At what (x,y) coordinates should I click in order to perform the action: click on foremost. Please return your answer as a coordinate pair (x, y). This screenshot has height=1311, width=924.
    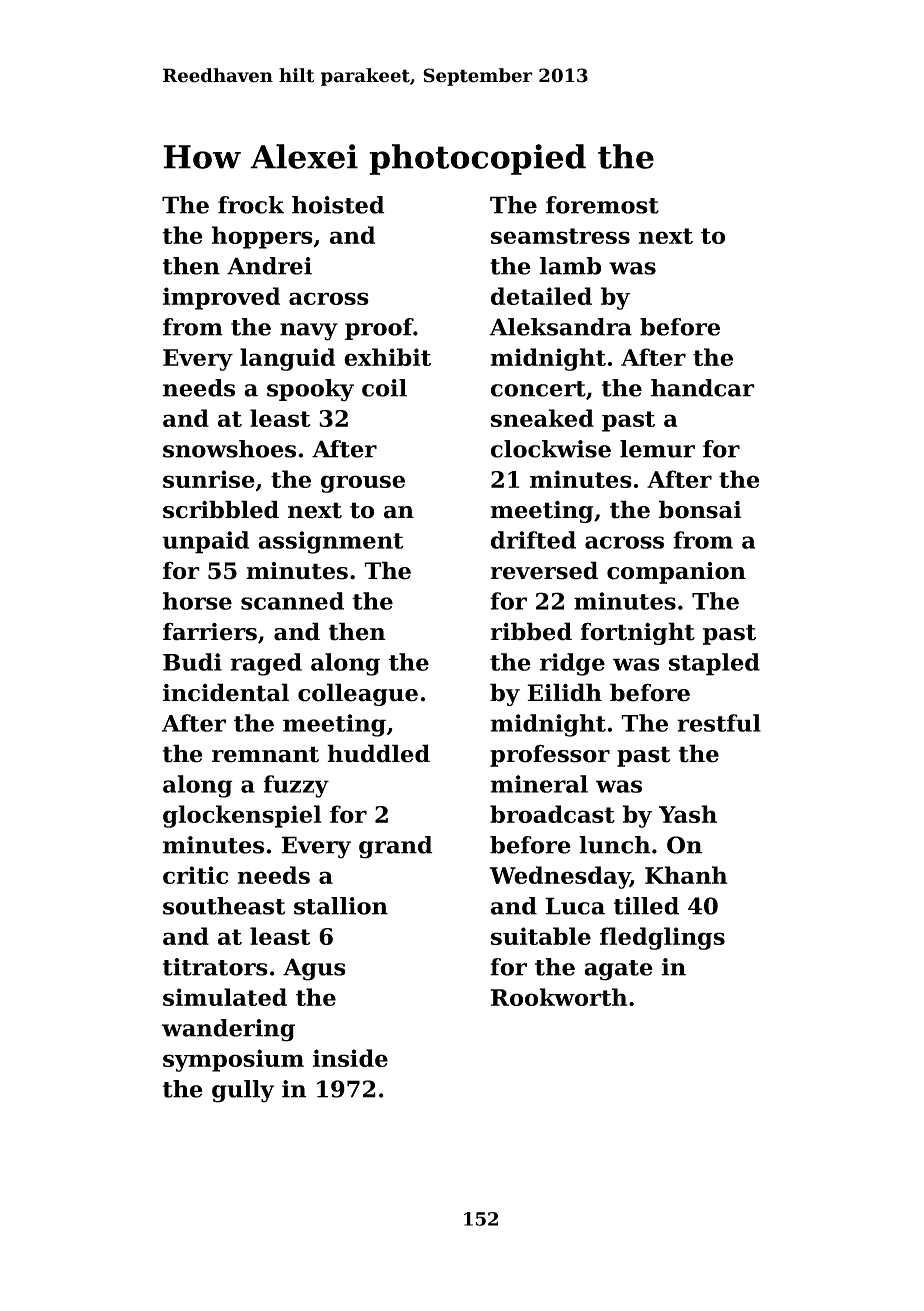
    Looking at the image, I should click on (602, 205).
